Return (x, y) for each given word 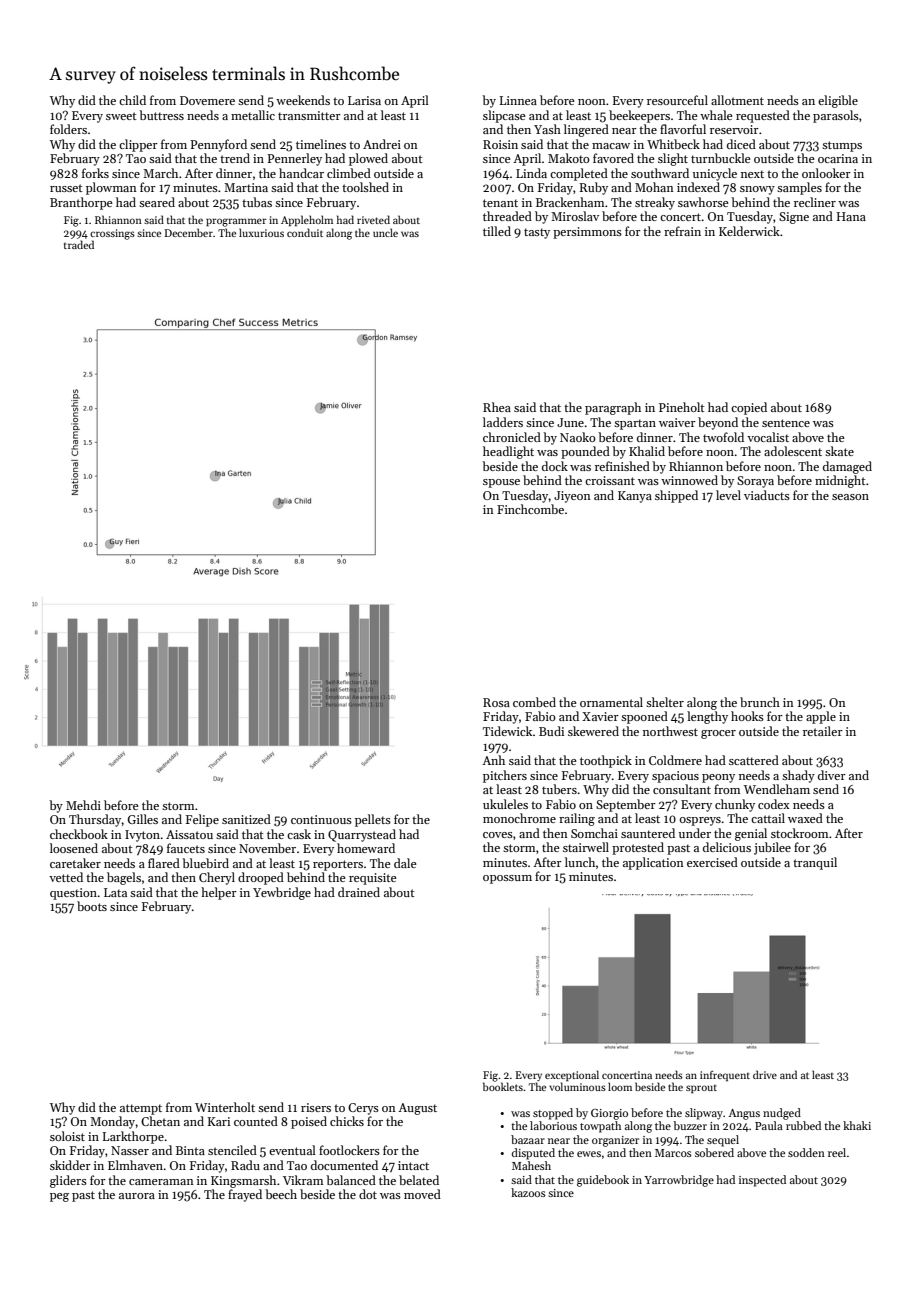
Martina (246, 187)
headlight (508, 452)
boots (92, 906)
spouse (501, 483)
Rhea (497, 407)
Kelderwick (749, 231)
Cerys (363, 1109)
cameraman (161, 1182)
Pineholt (682, 407)
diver (832, 775)
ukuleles (505, 804)
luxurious (261, 232)
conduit (305, 232)
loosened (74, 848)
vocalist (768, 437)
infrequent (725, 1076)
